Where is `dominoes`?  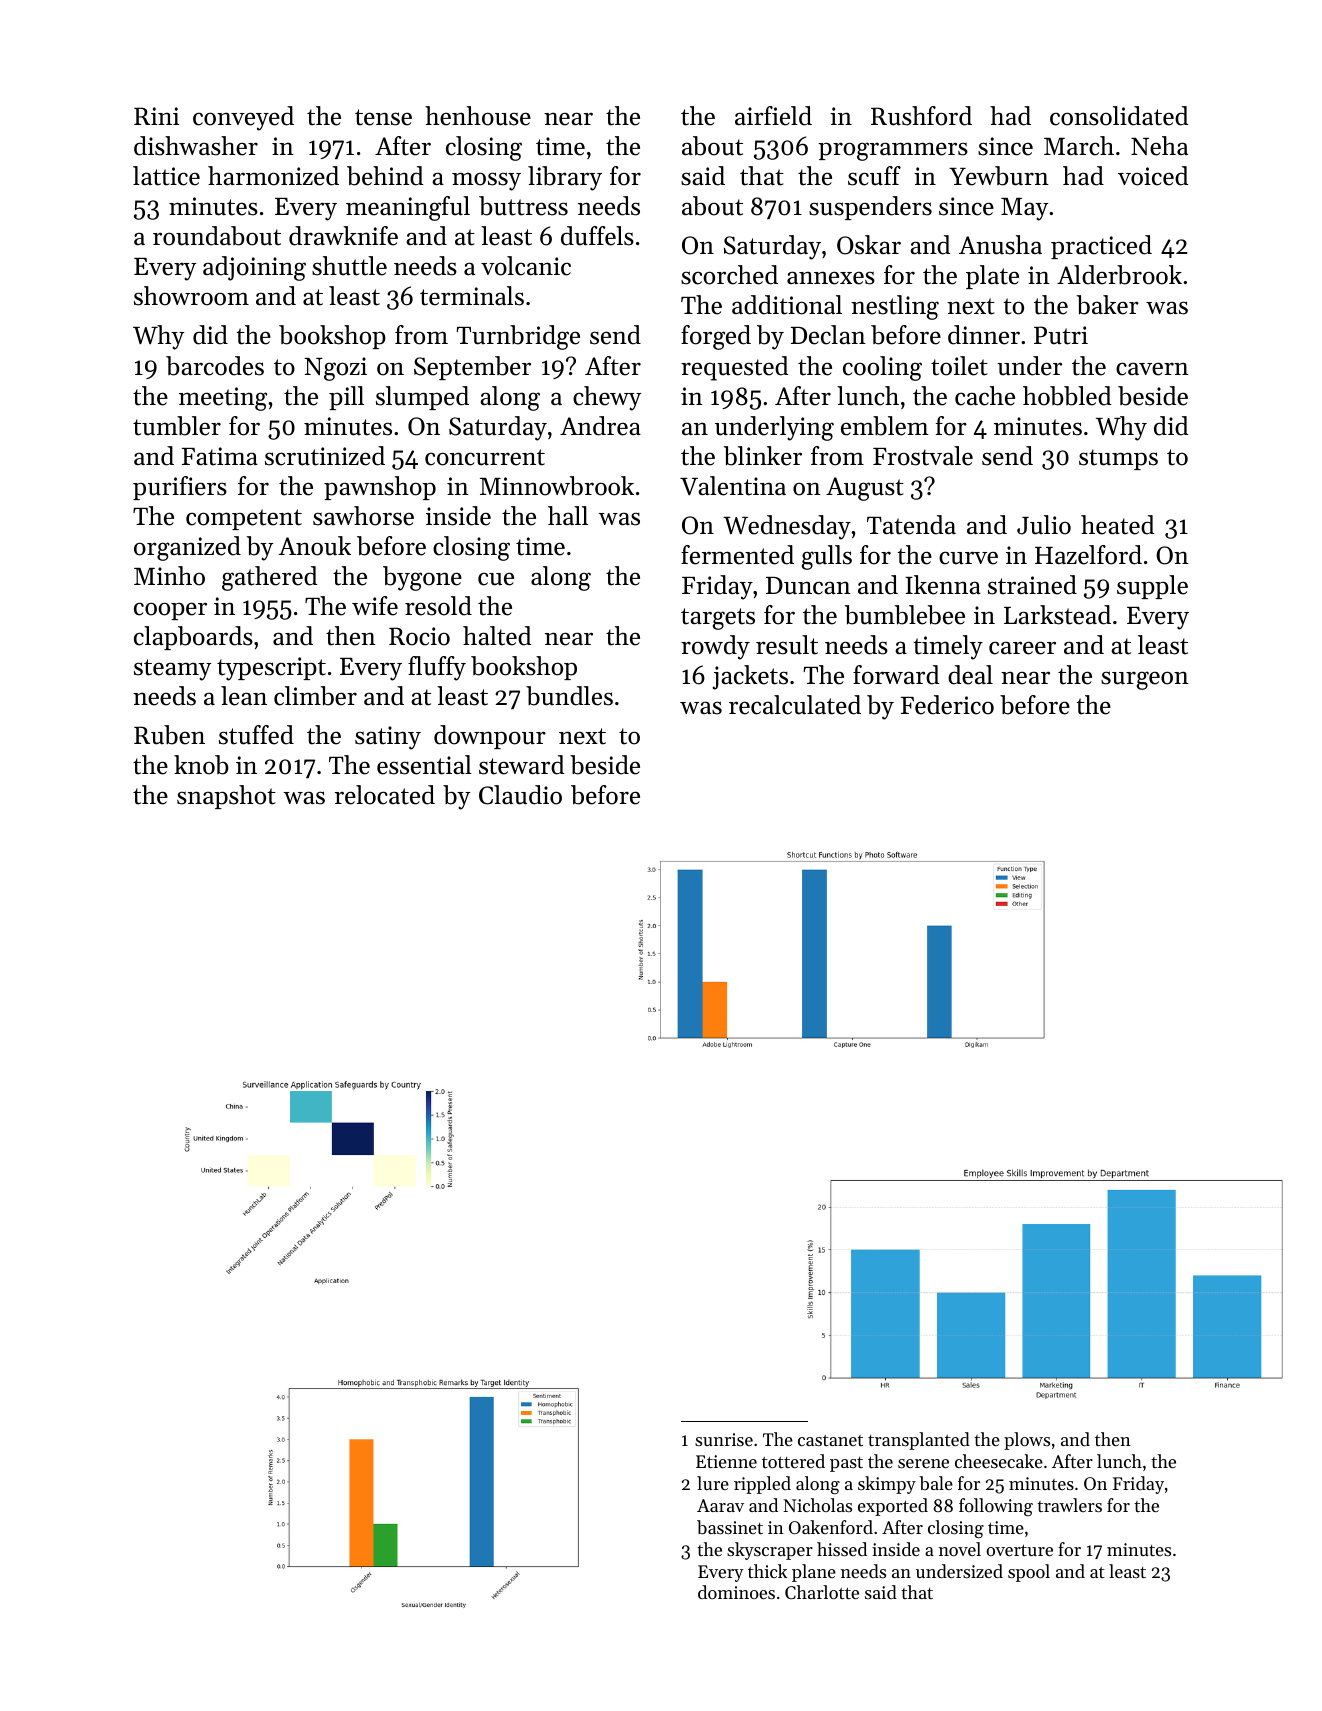
dominoes is located at coordinates (736, 1592).
